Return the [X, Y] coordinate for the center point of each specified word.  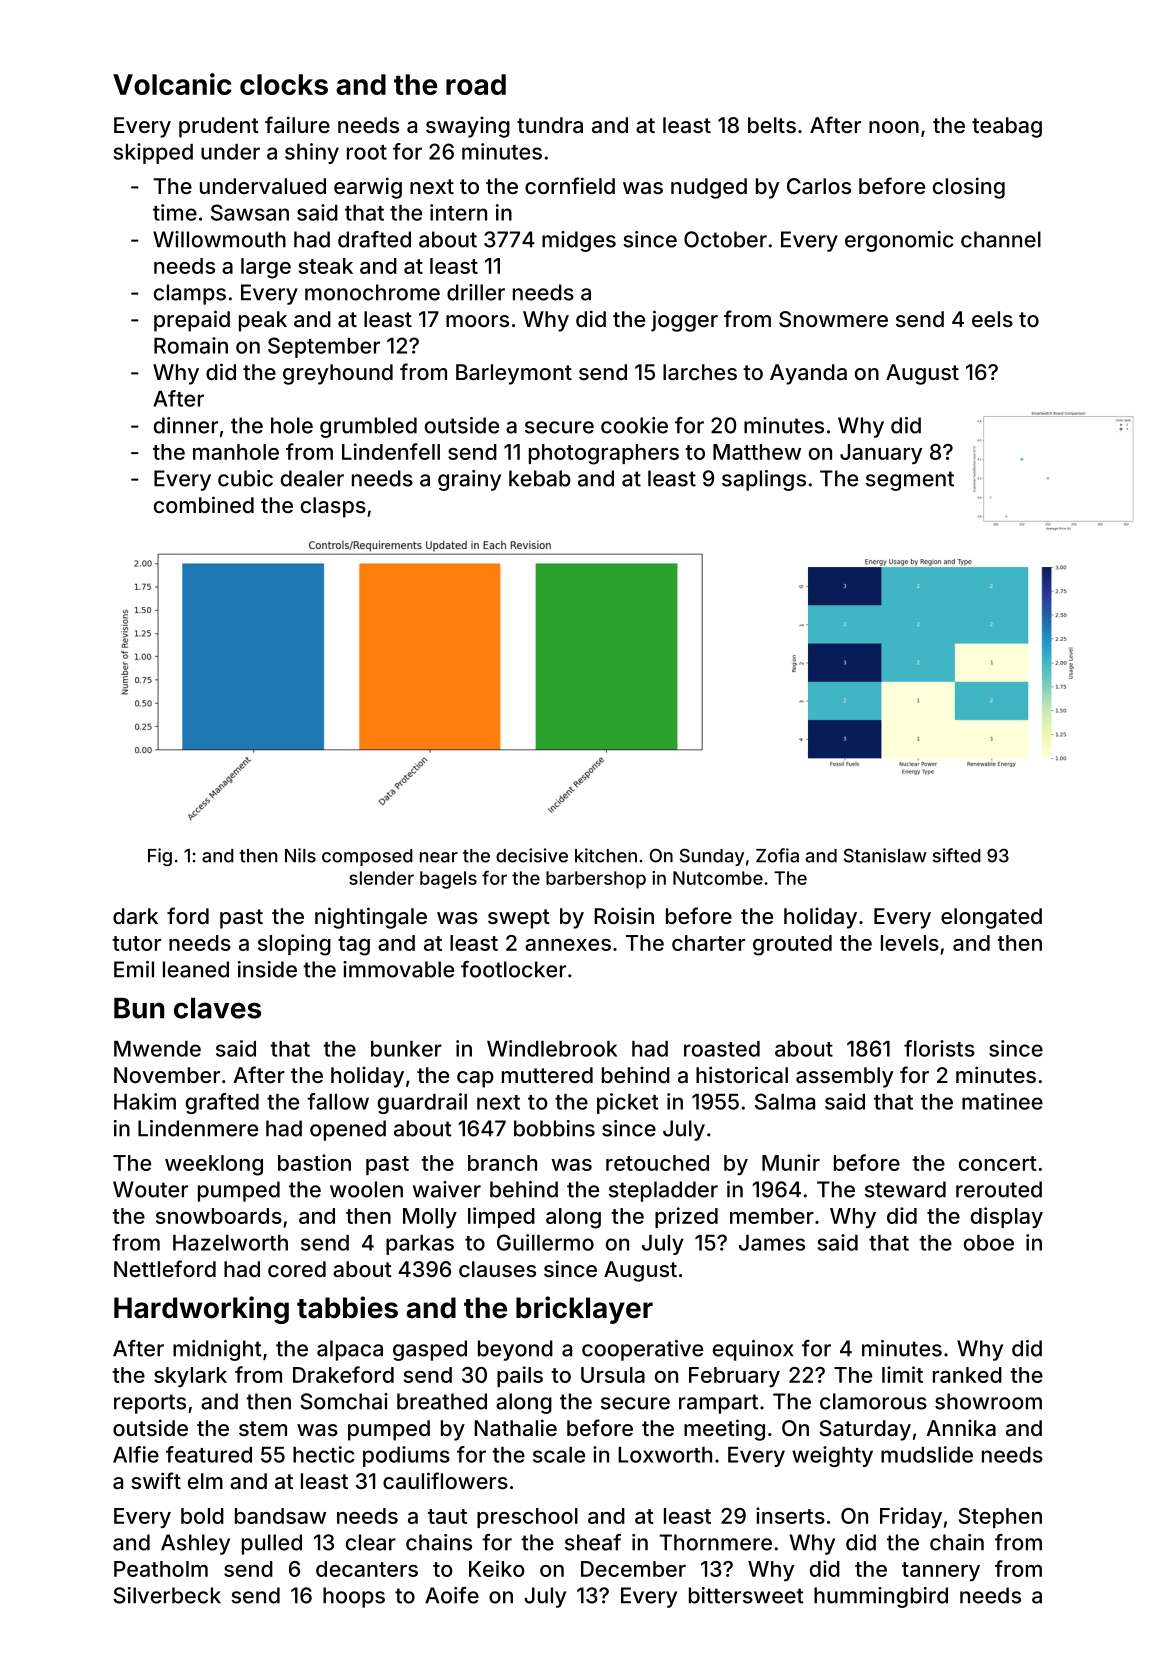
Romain [191, 345]
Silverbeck [167, 1595]
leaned [196, 969]
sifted [957, 855]
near [439, 857]
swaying [468, 127]
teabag [1007, 127]
